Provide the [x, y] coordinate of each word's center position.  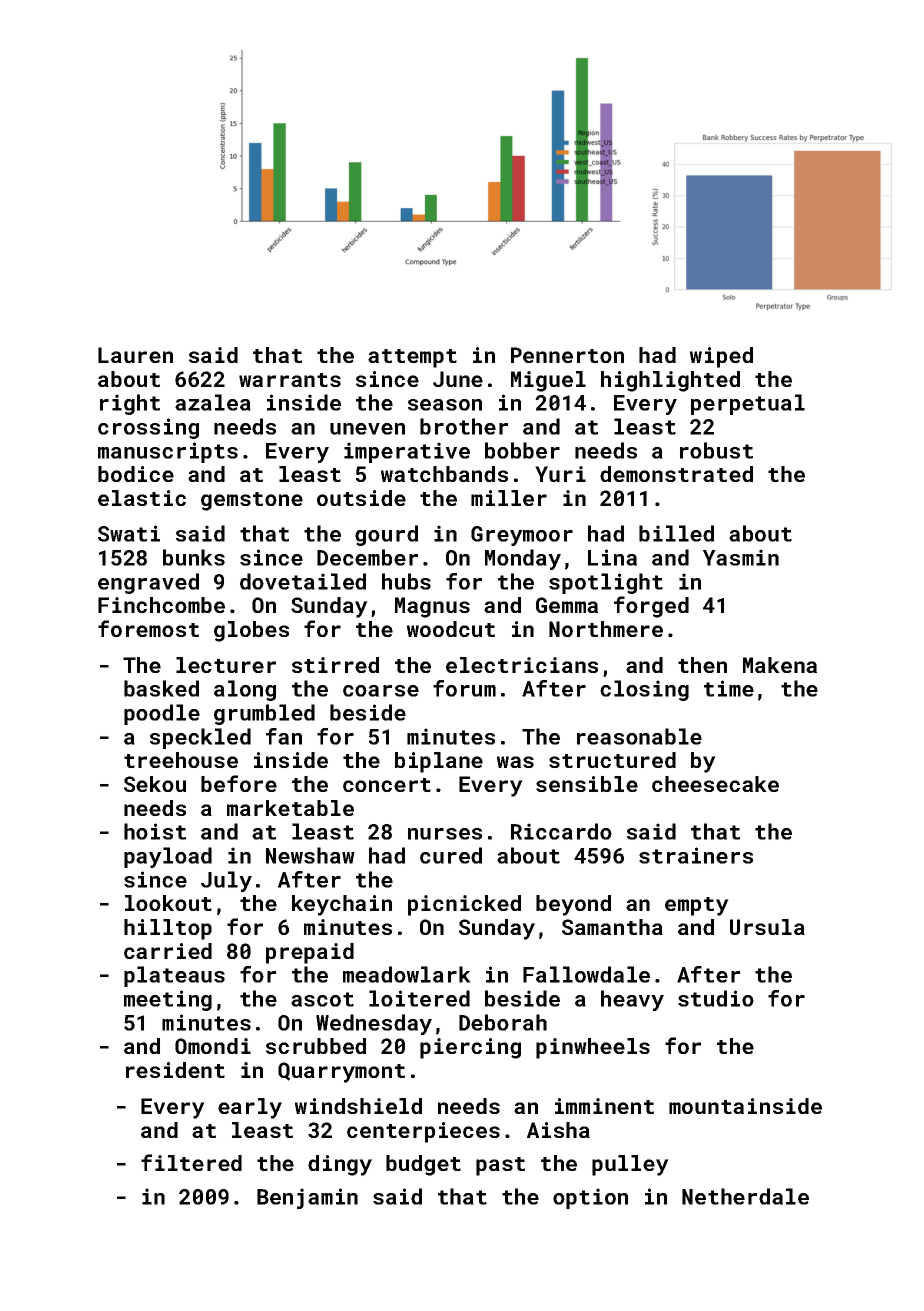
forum [464, 688]
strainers [696, 855]
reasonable [639, 736]
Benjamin [307, 1198]
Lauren [135, 355]
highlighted [670, 381]
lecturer [226, 665]
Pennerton [567, 355]
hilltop [168, 929]
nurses [445, 834]
